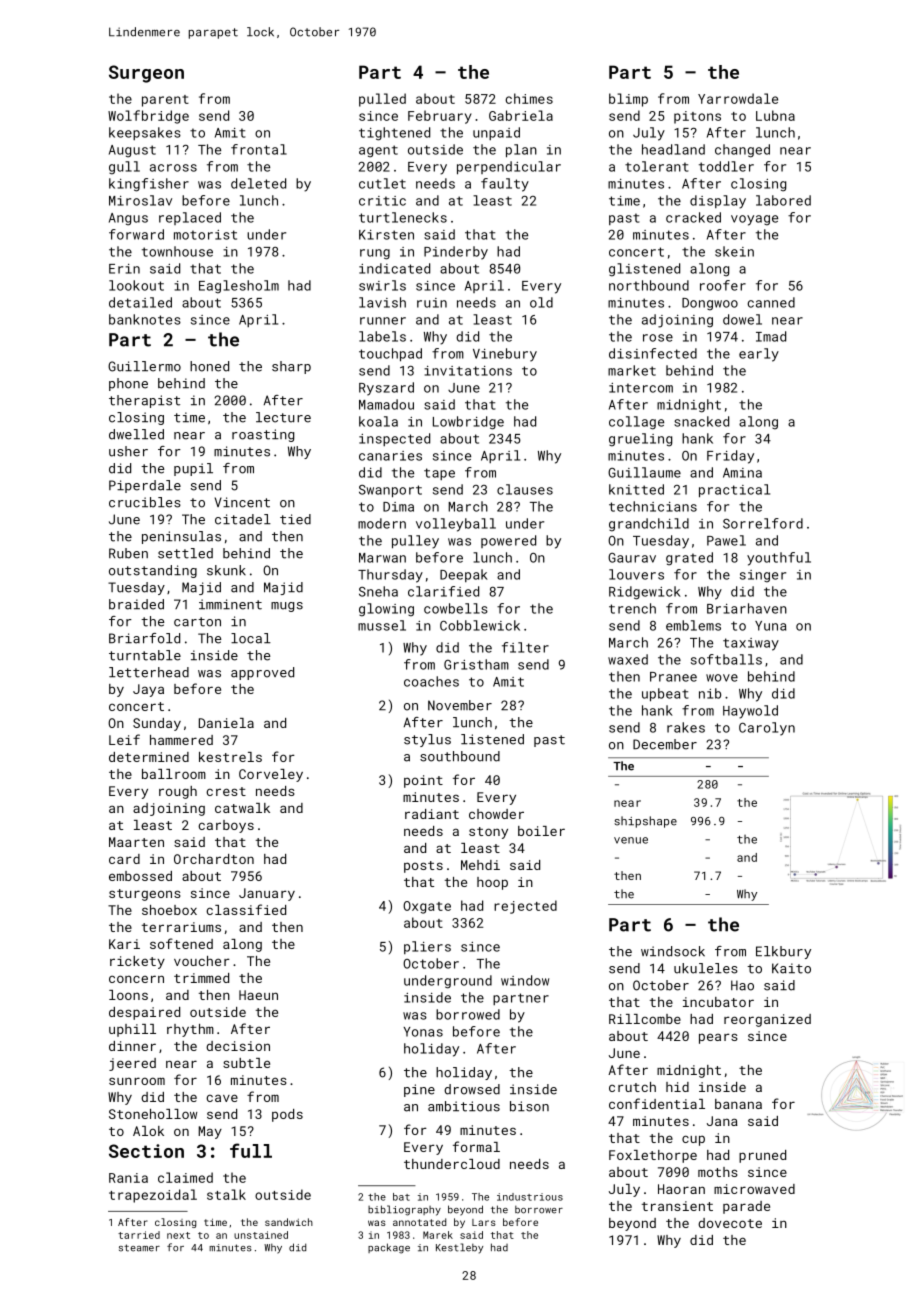 Image resolution: width=924 pixels, height=1308 pixels. I want to click on Lars, so click(484, 1222).
